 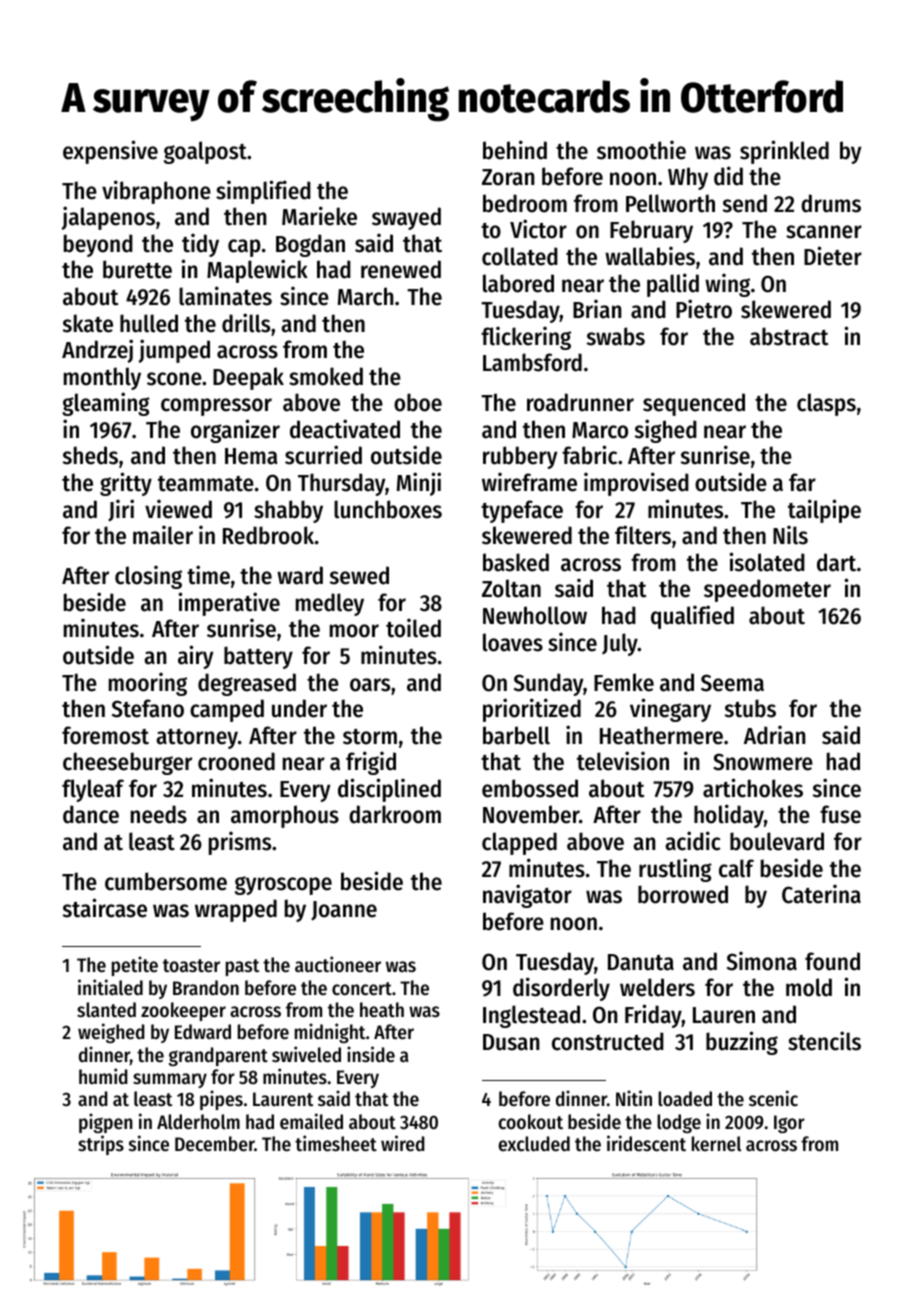 I want to click on Seema, so click(x=732, y=683).
